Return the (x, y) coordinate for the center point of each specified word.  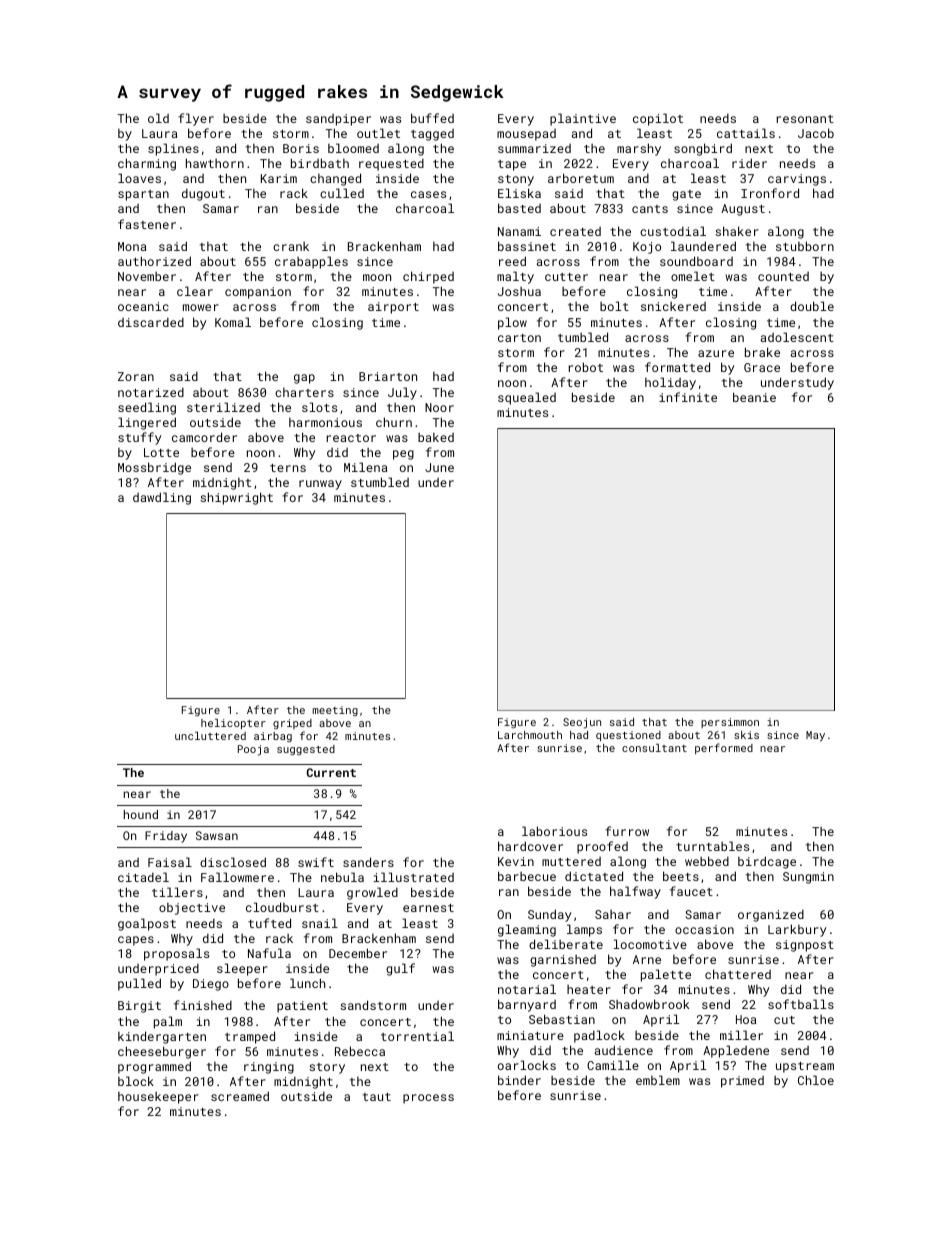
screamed (240, 1096)
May (815, 736)
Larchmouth (530, 735)
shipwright (236, 498)
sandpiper (338, 120)
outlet (378, 133)
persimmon (730, 723)
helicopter (233, 724)
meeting (335, 711)
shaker (737, 231)
